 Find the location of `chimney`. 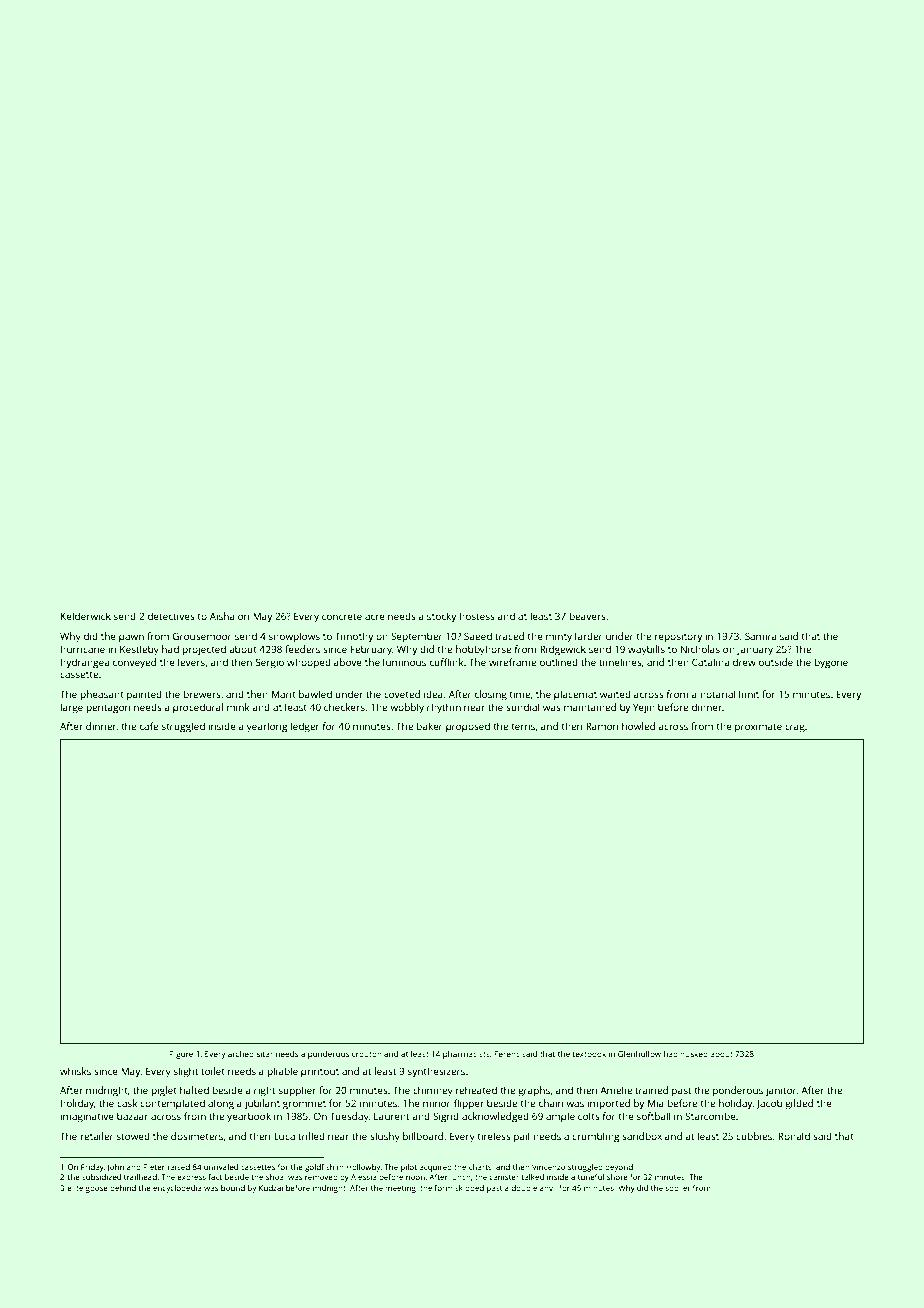

chimney is located at coordinates (433, 1091).
